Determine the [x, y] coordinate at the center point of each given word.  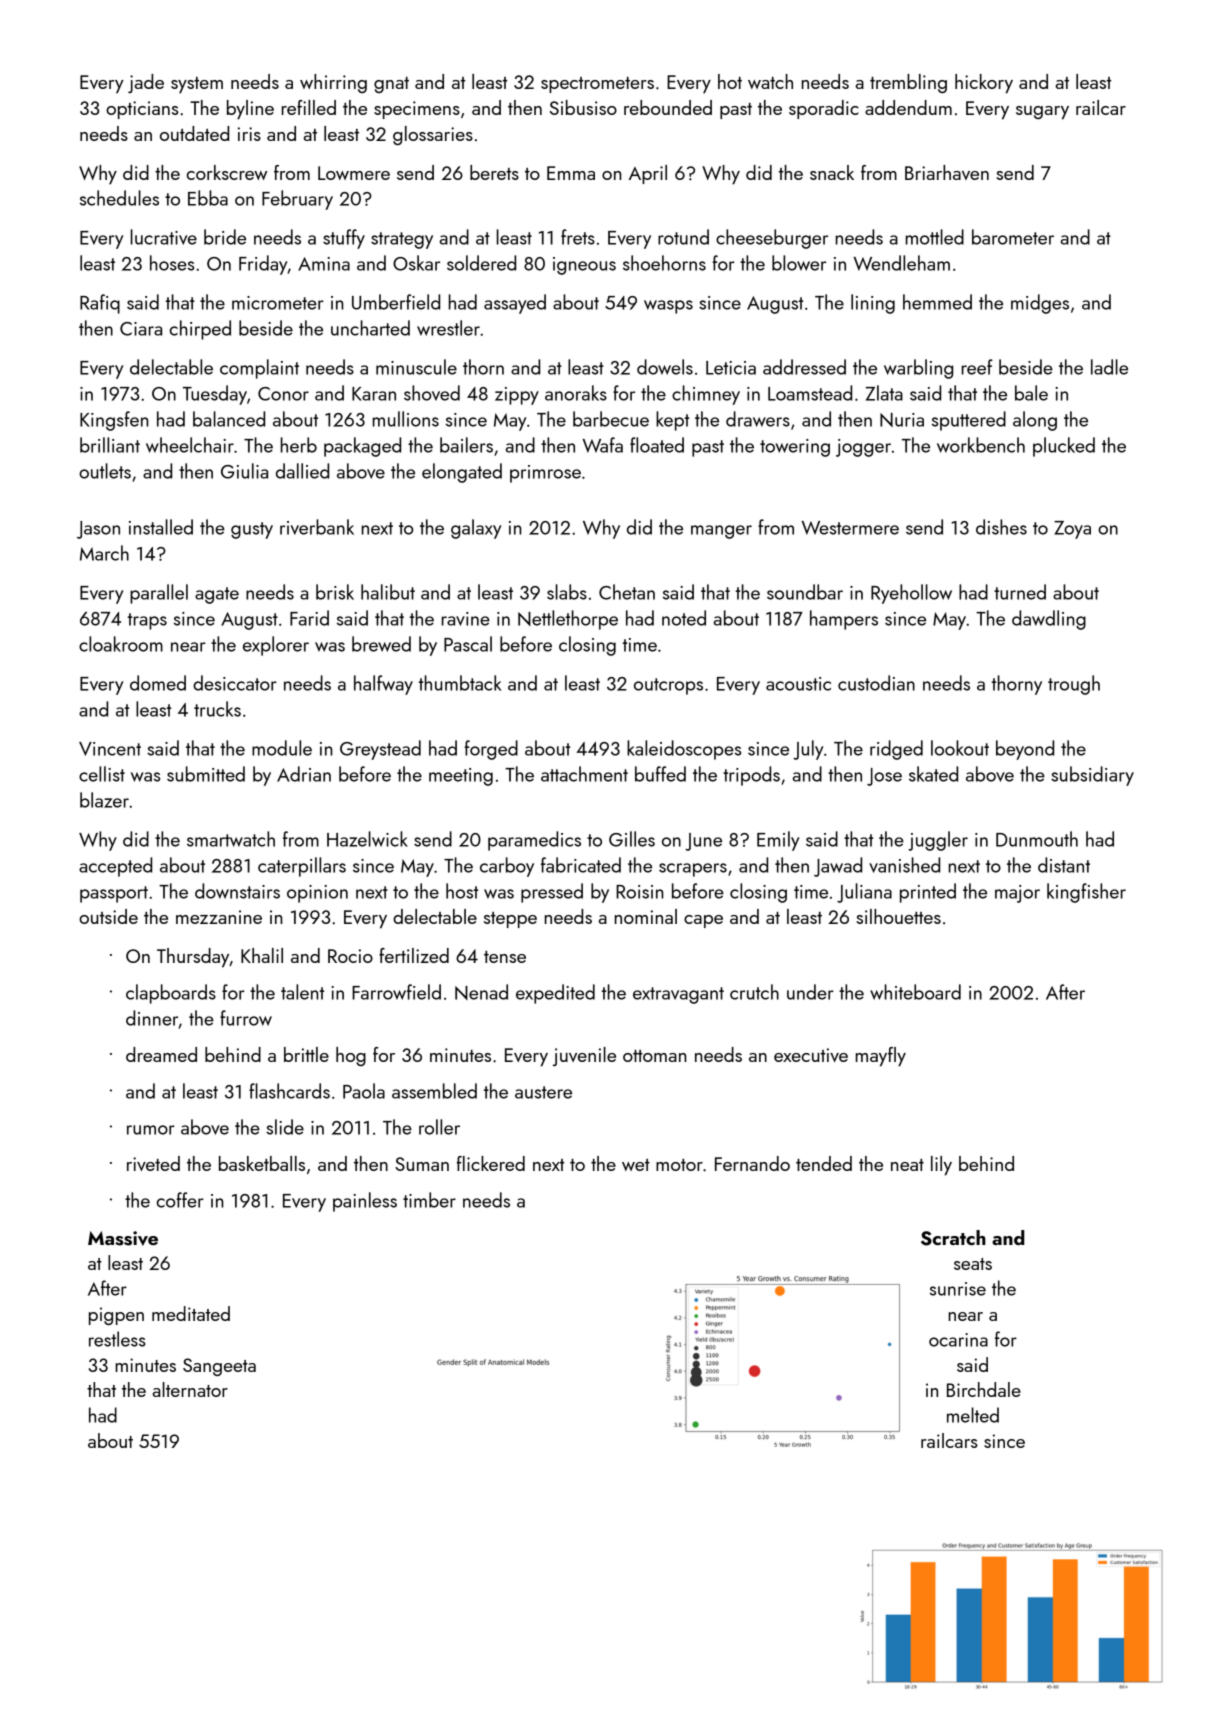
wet [636, 1165]
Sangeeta [219, 1367]
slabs [567, 592]
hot [730, 81]
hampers [844, 620]
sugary [1042, 113]
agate [217, 595]
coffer [180, 1200]
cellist [102, 774]
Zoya [1072, 530]
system [197, 85]
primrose [545, 474]
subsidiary [1092, 776]
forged [491, 750]
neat [907, 1165]
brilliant [110, 445]
